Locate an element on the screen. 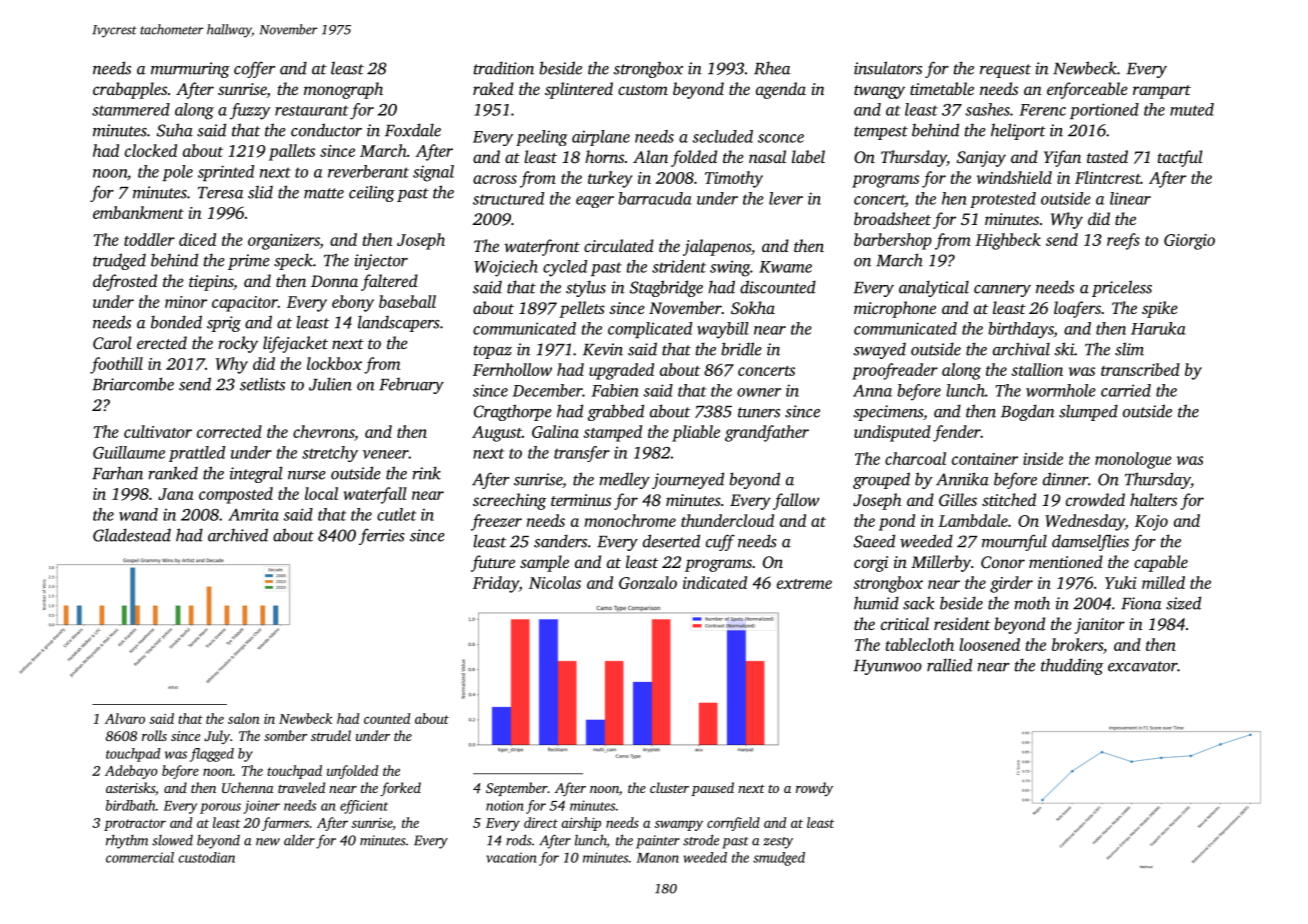 The width and height of the screenshot is (1308, 924). Nicolas is located at coordinates (555, 582).
